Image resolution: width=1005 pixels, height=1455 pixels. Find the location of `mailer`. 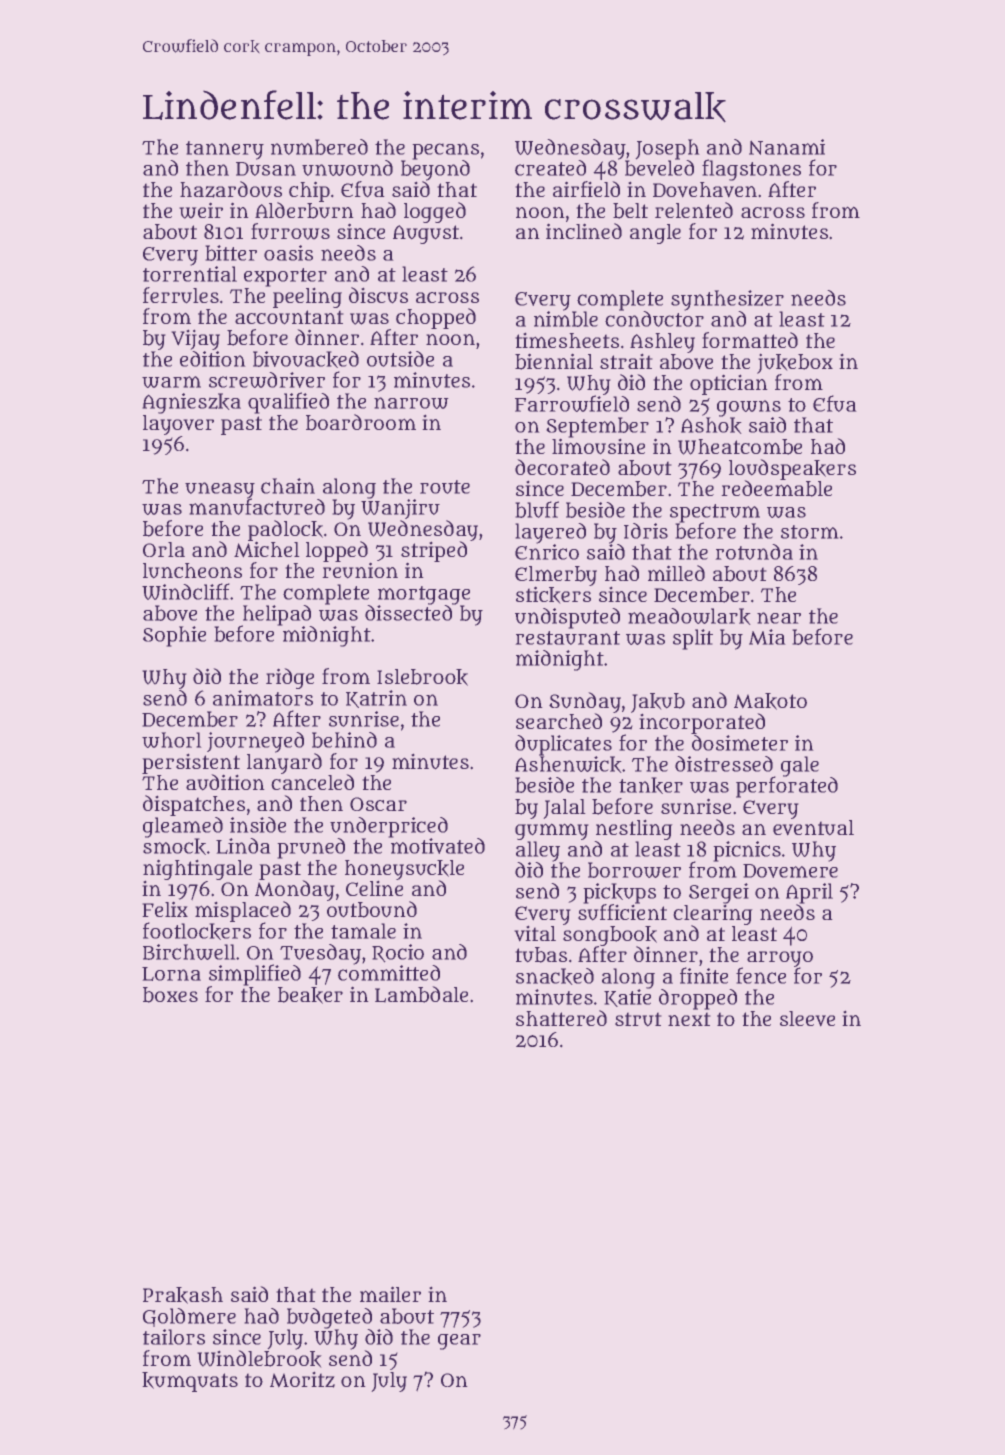

mailer is located at coordinates (390, 1294).
